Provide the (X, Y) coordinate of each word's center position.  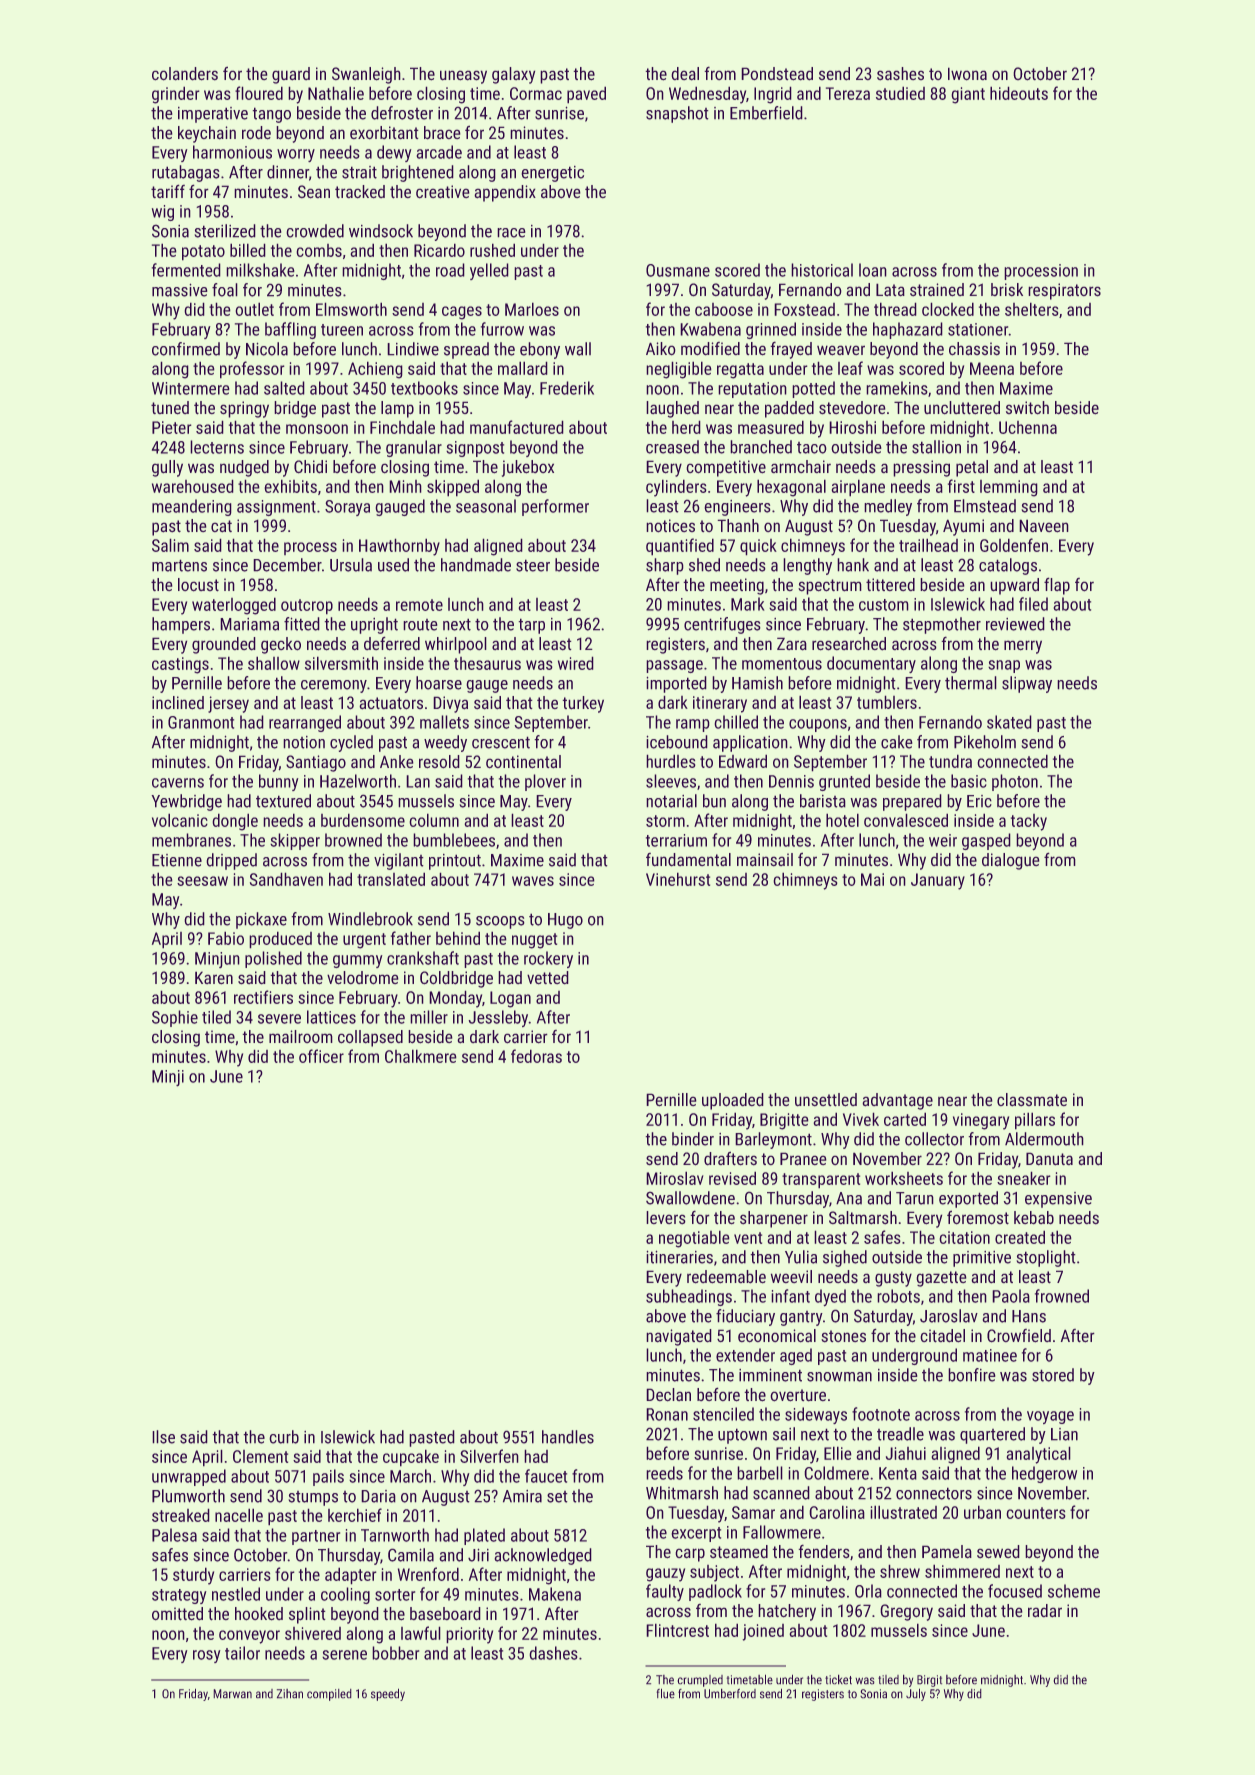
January (938, 881)
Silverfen (489, 1456)
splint (307, 1615)
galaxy (513, 75)
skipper (295, 841)
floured (259, 93)
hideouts (1019, 93)
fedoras (536, 1056)
